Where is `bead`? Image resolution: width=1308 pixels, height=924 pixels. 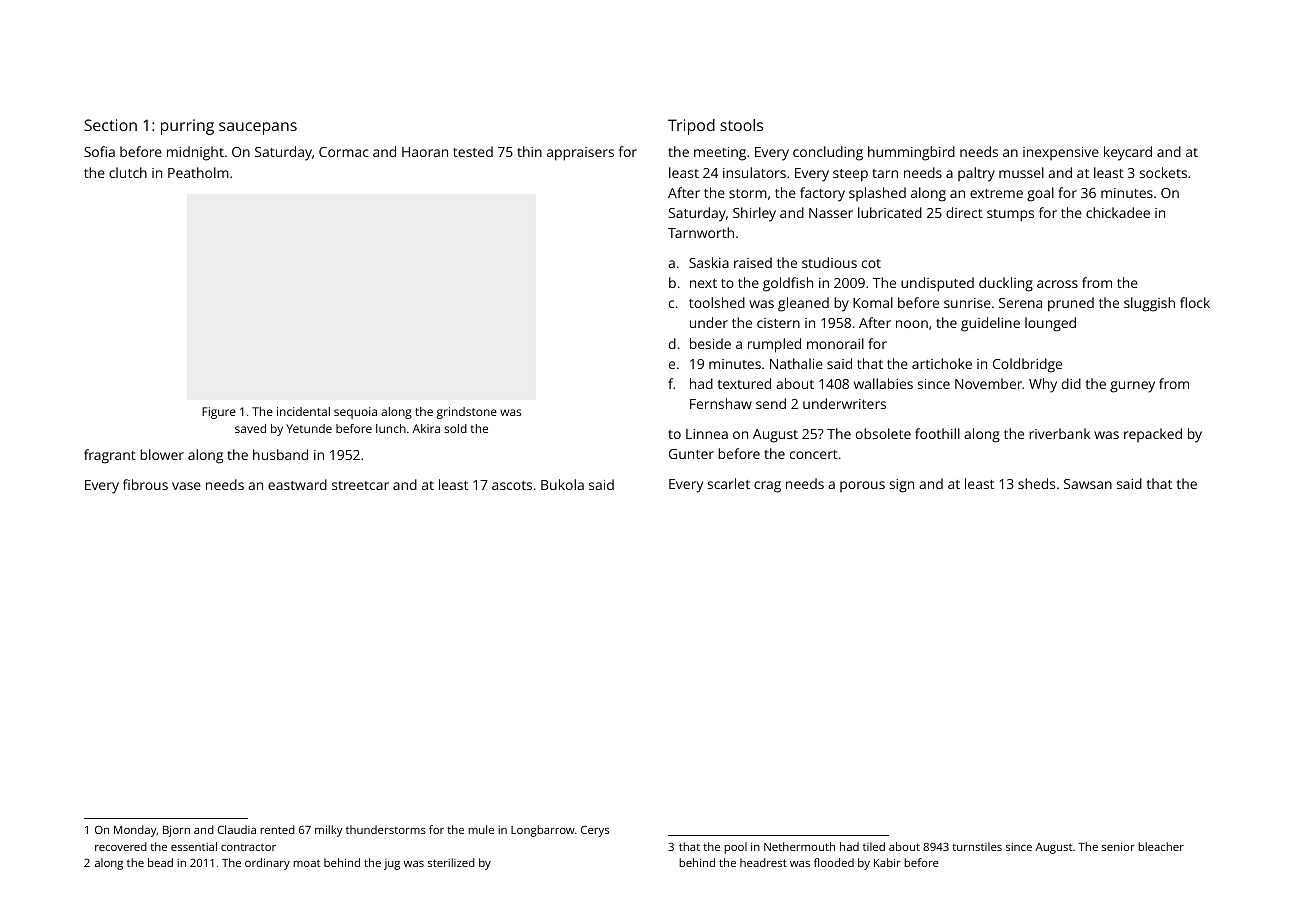 bead is located at coordinates (160, 862).
